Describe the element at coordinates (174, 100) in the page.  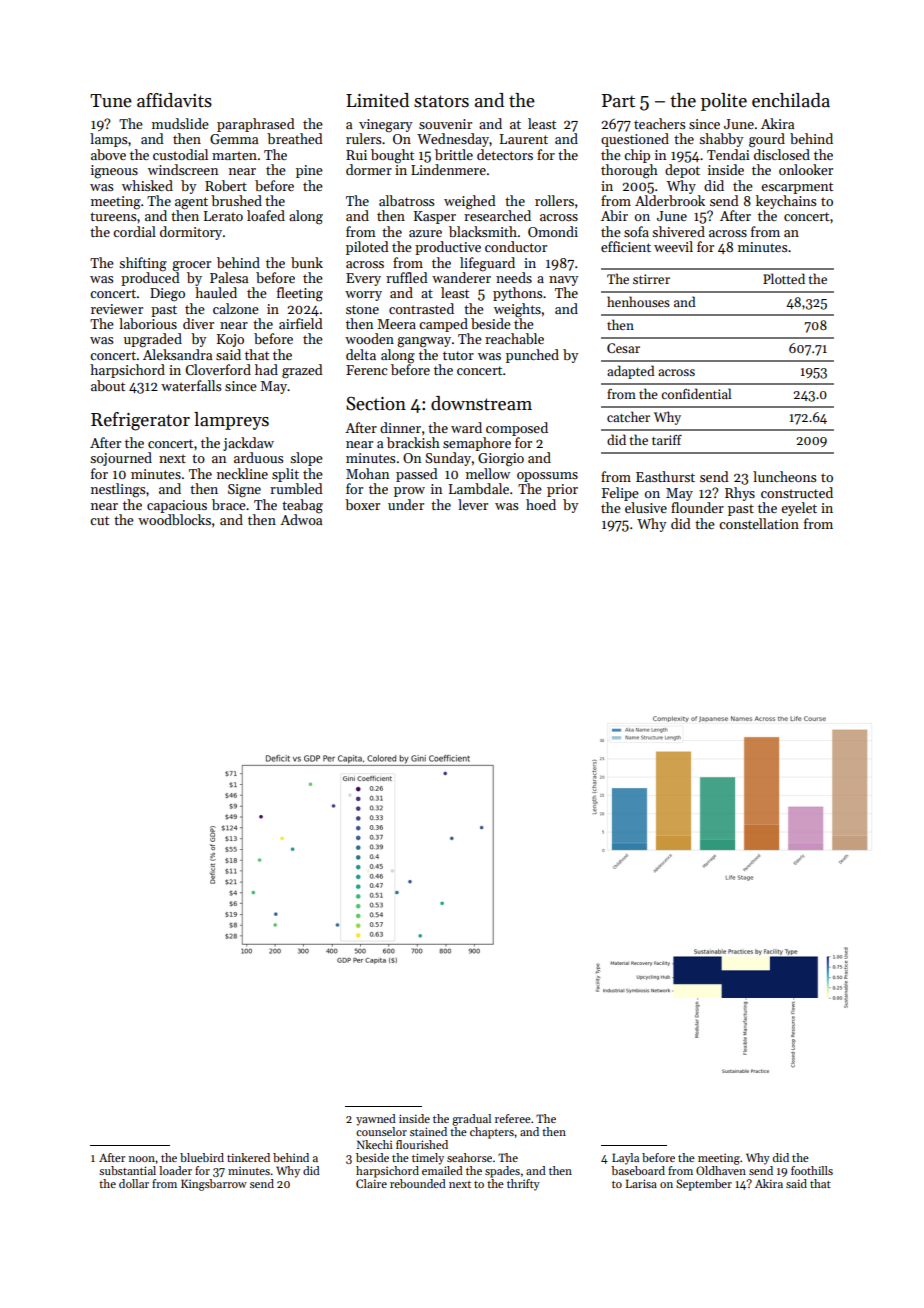
I see `affidavits` at that location.
